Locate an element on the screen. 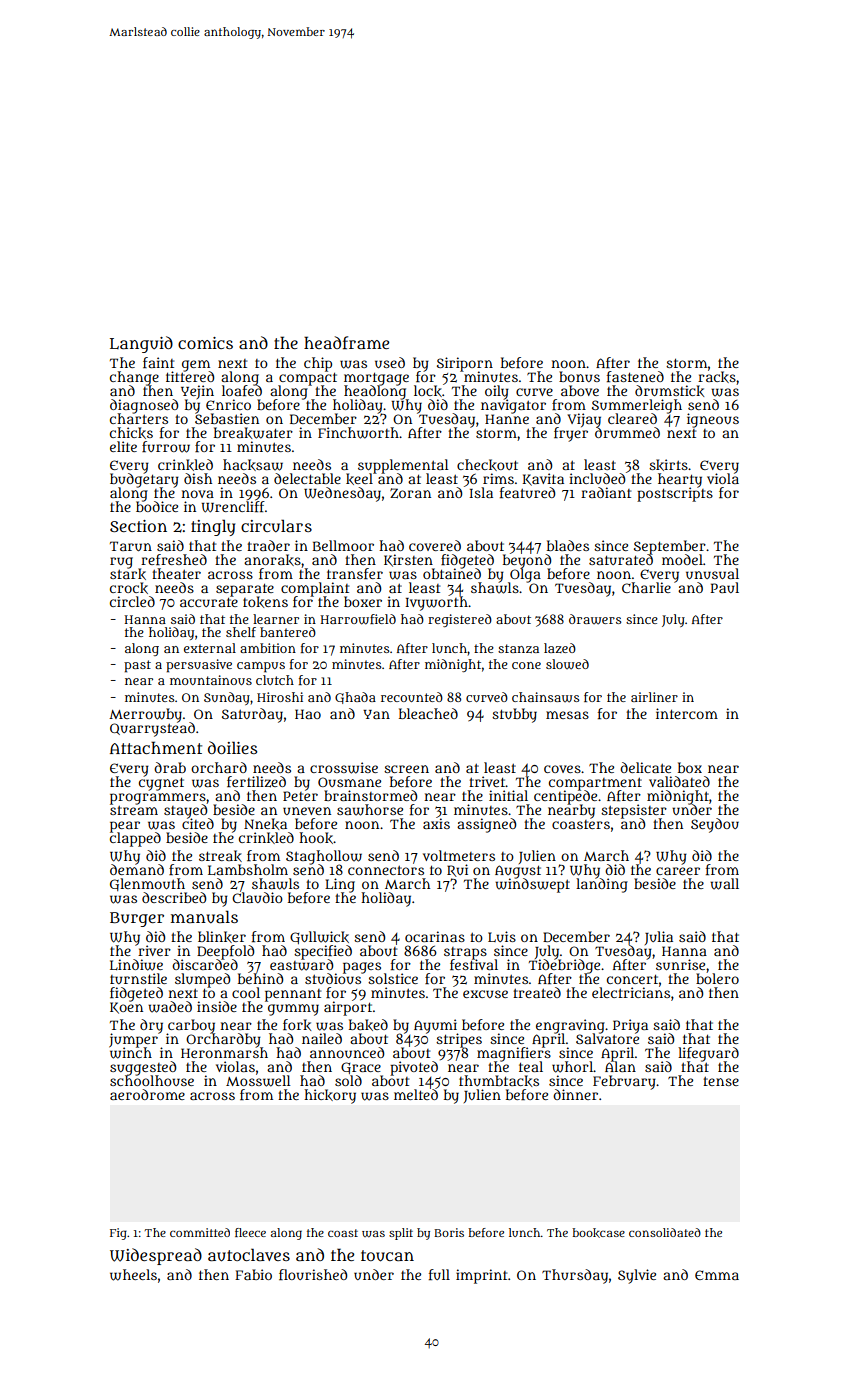 The width and height of the screenshot is (849, 1400). sawhorse is located at coordinates (370, 810).
